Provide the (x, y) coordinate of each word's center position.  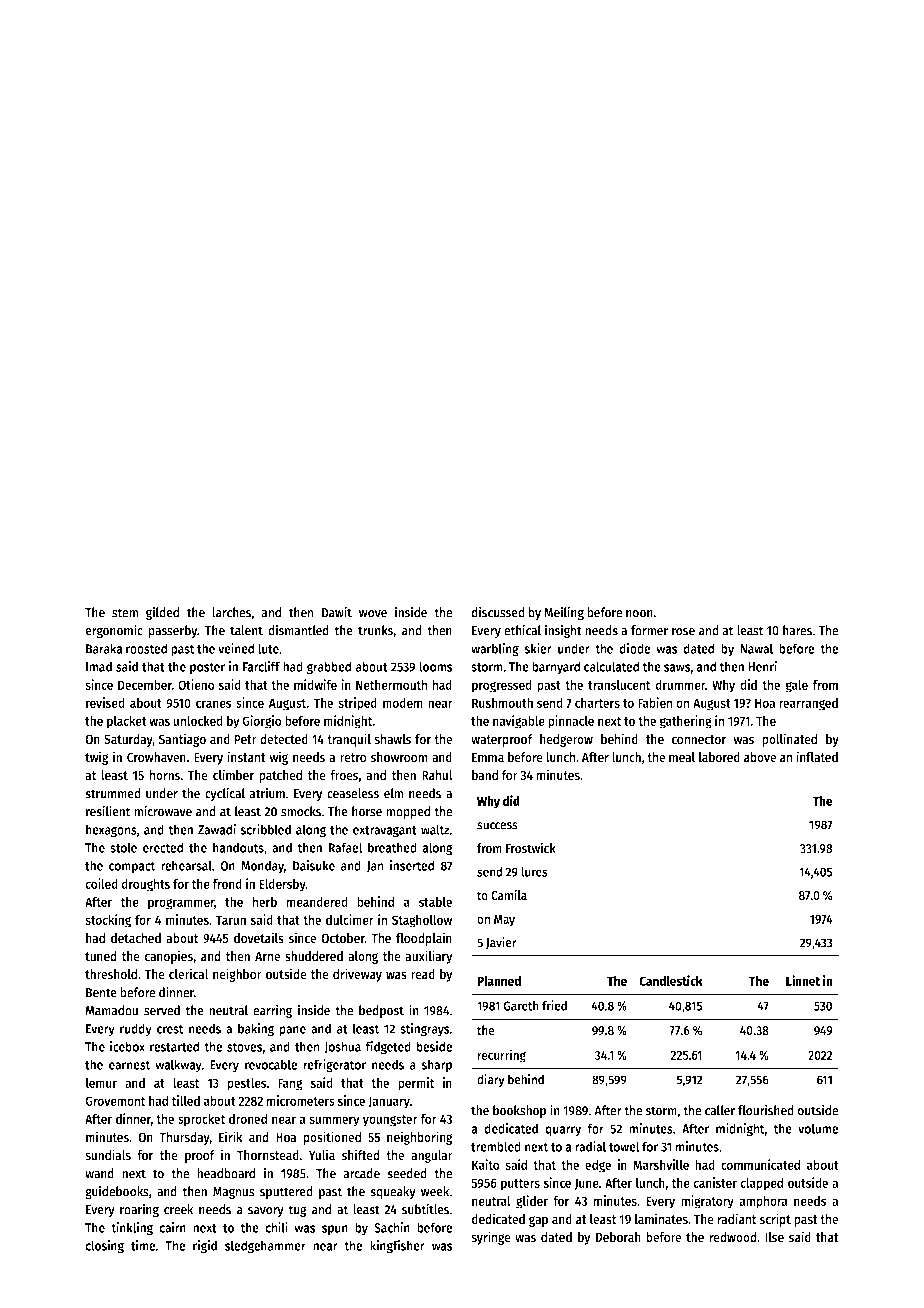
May (504, 920)
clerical (188, 974)
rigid (205, 1247)
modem (403, 703)
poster (207, 669)
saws (677, 668)
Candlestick (671, 980)
